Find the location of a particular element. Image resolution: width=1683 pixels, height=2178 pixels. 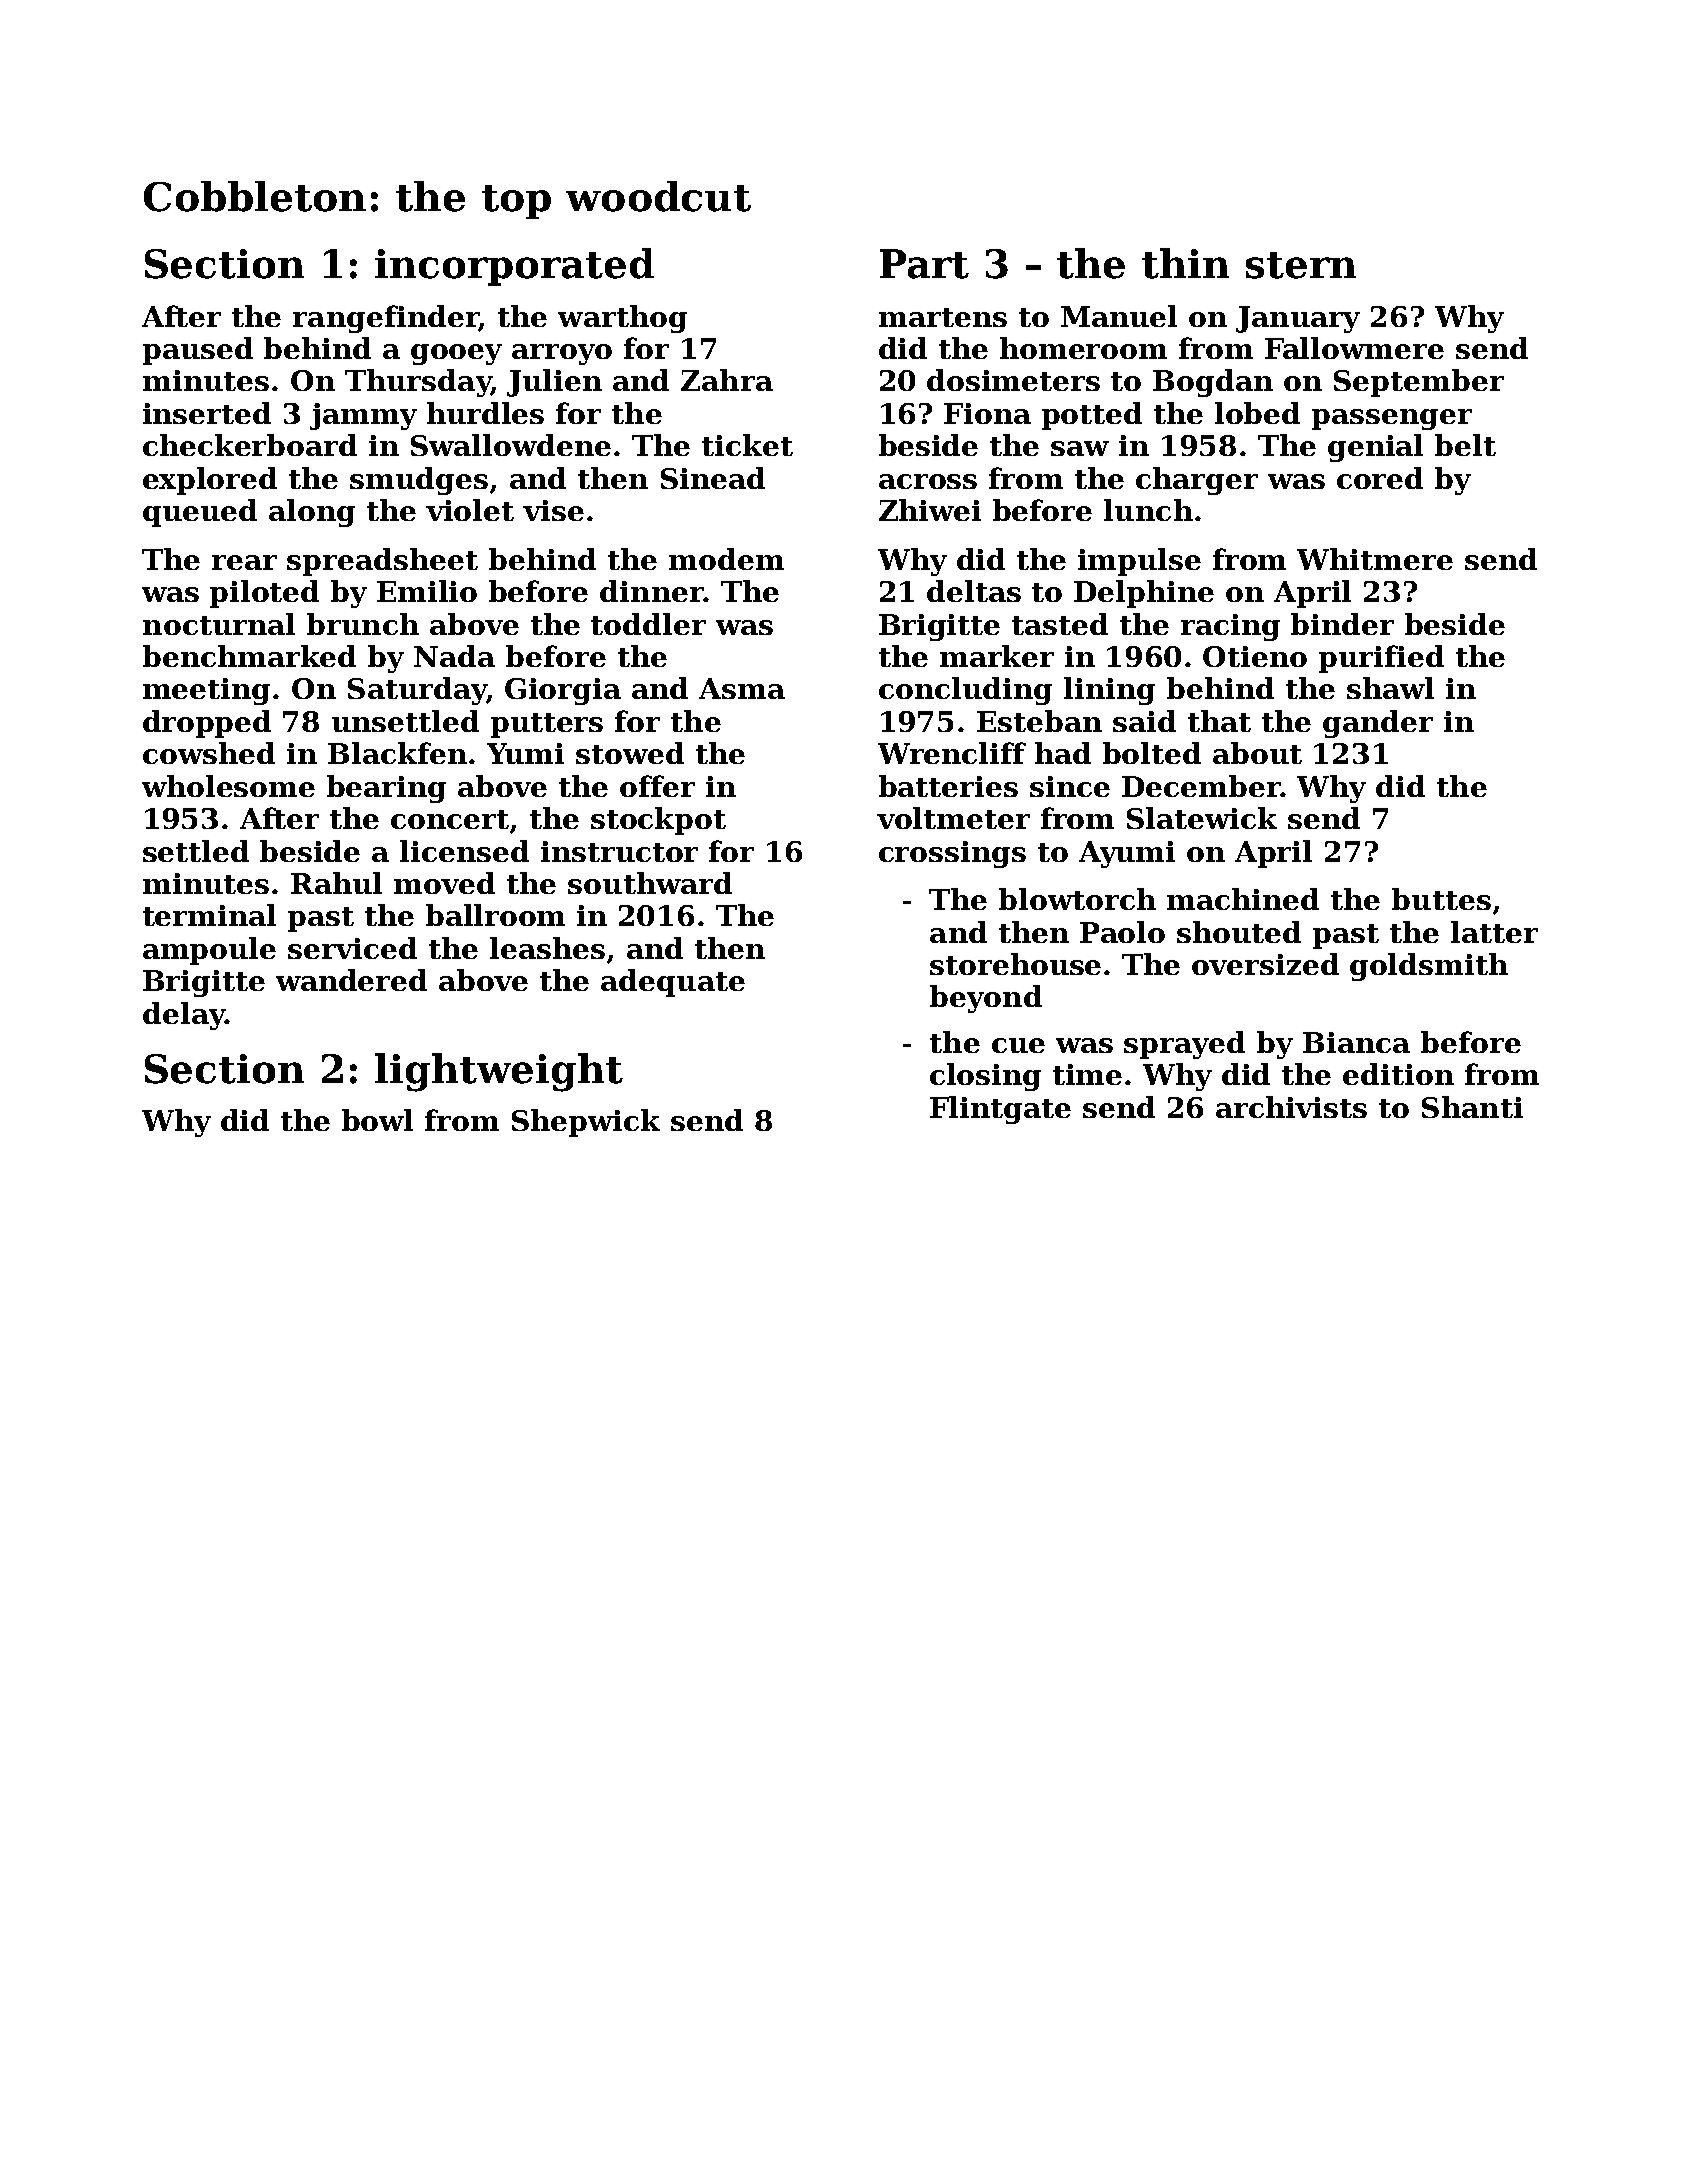

licensed is located at coordinates (464, 851).
